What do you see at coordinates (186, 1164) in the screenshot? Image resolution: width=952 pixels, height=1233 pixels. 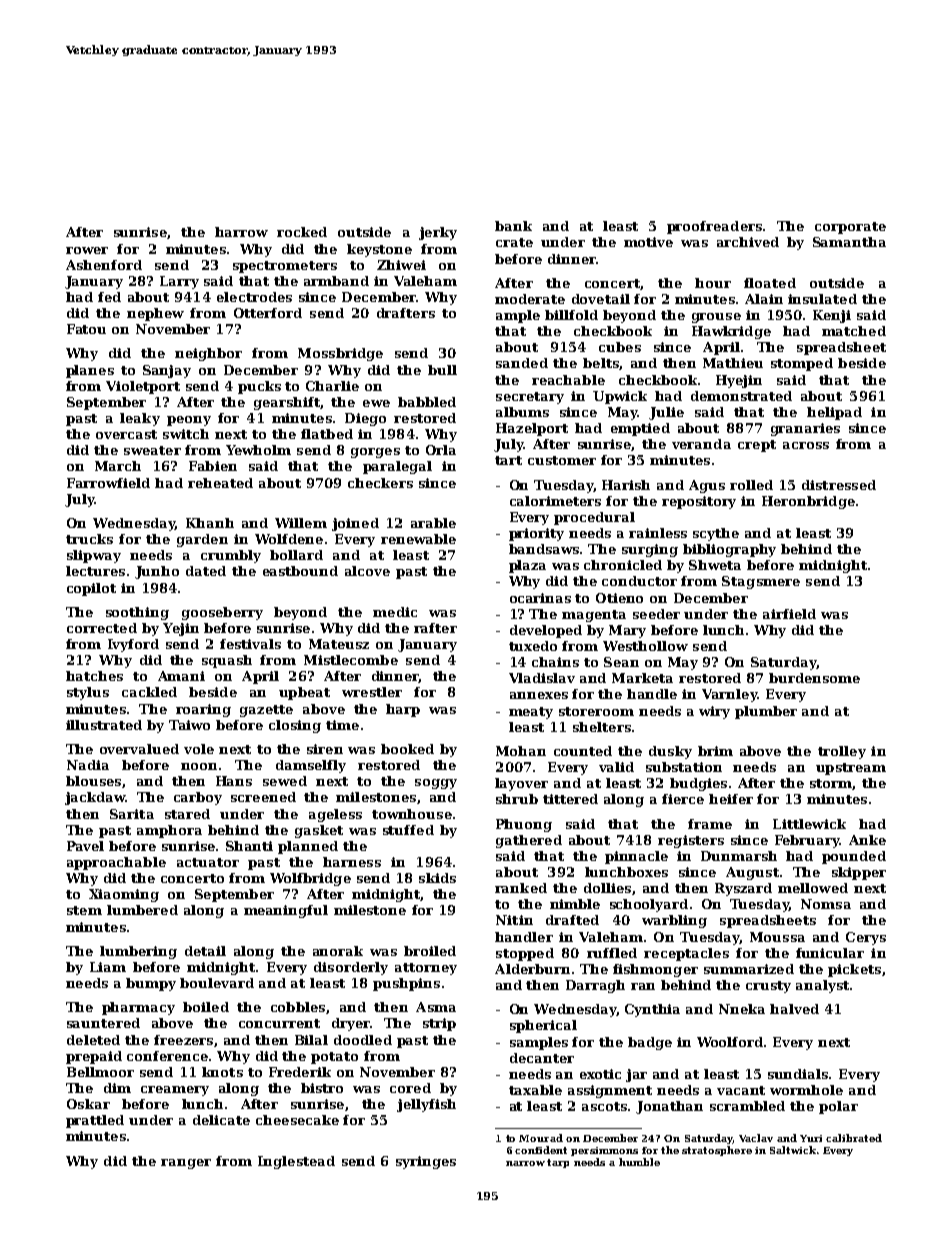 I see `ranger` at bounding box center [186, 1164].
